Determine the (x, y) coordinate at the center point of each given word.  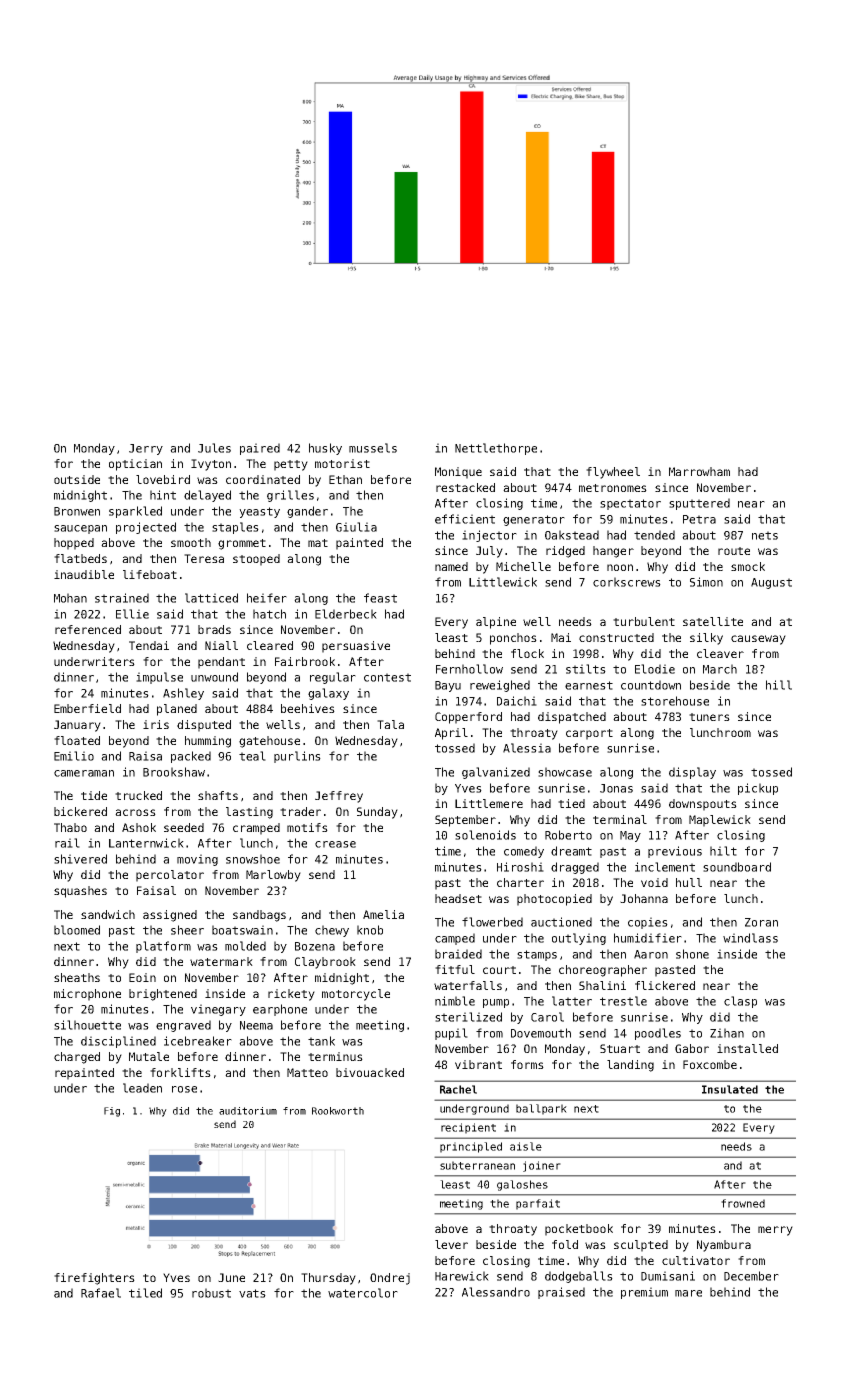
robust (211, 1293)
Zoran (761, 922)
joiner (542, 1166)
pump (496, 1003)
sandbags (259, 916)
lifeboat (150, 574)
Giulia (356, 527)
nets (765, 535)
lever (451, 1244)
